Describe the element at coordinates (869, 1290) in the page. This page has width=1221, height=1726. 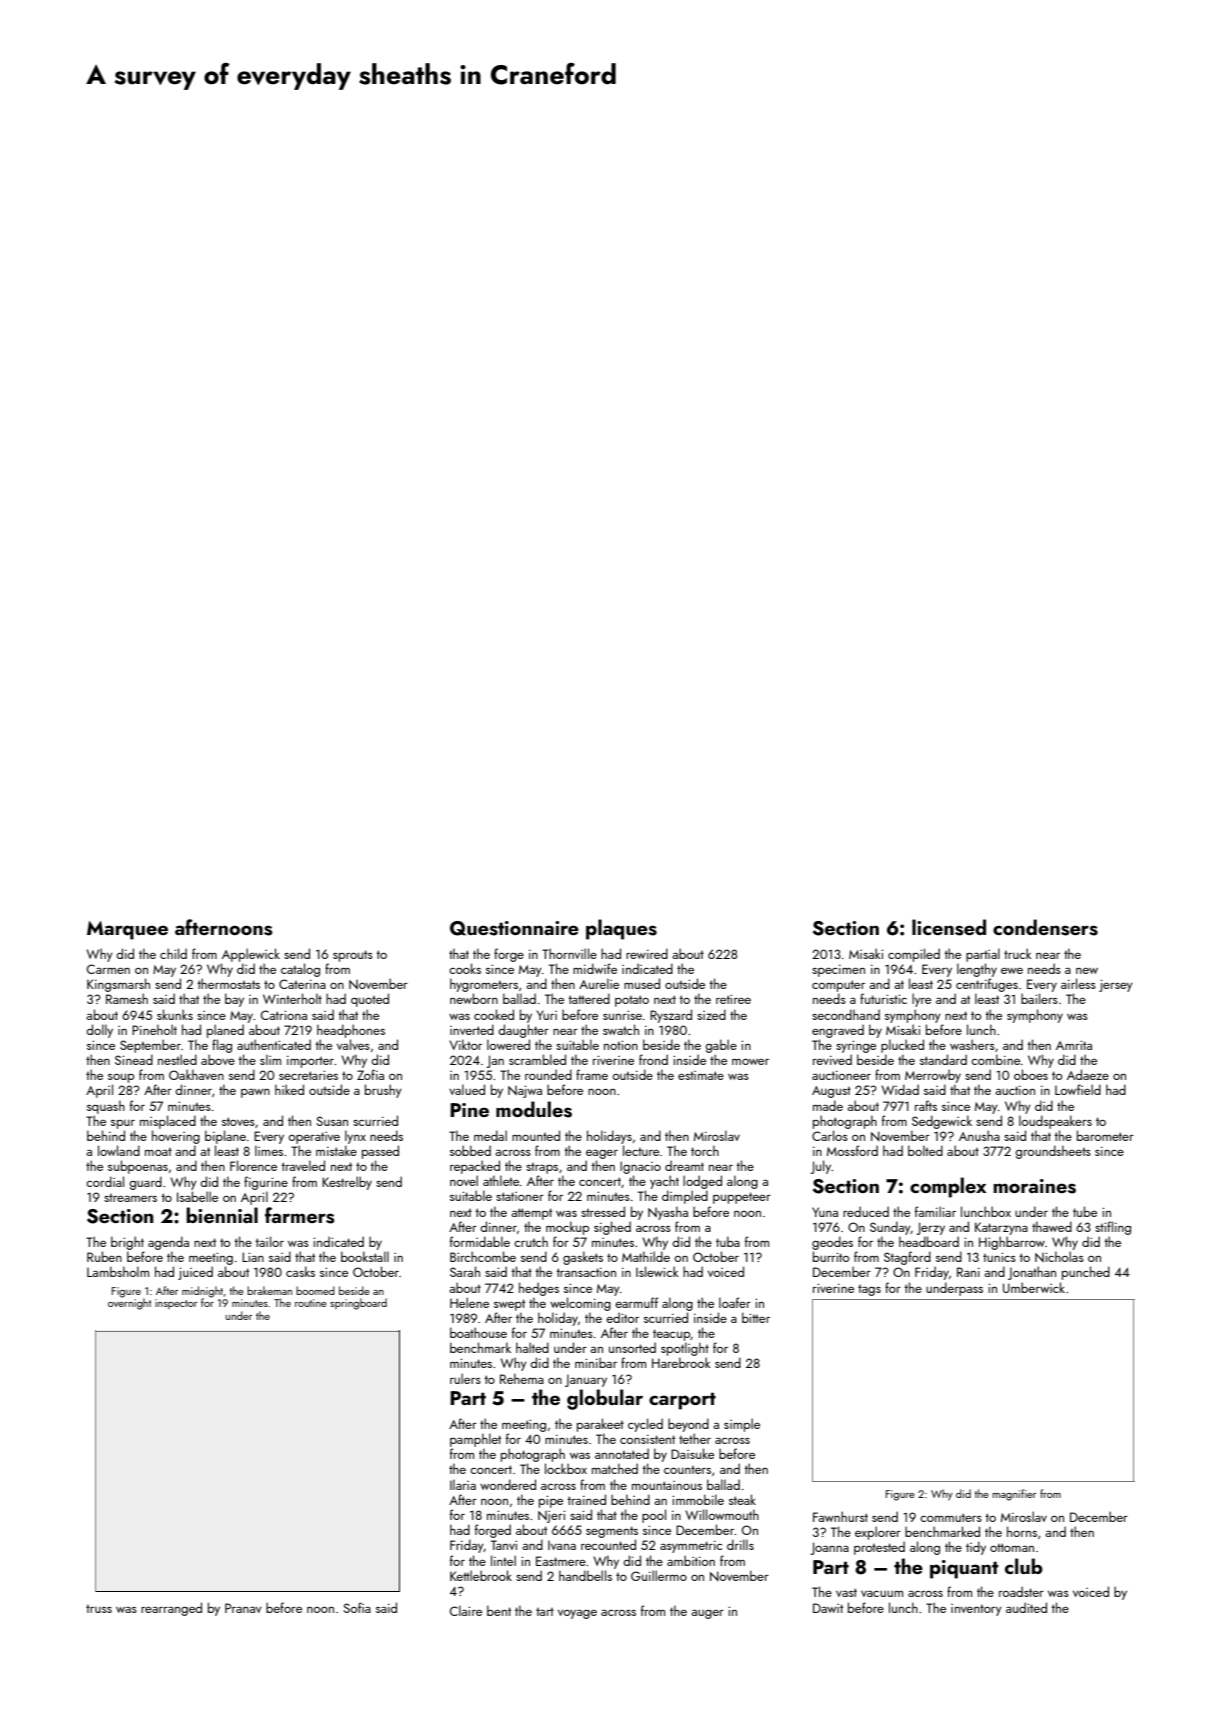
I see `tags` at that location.
